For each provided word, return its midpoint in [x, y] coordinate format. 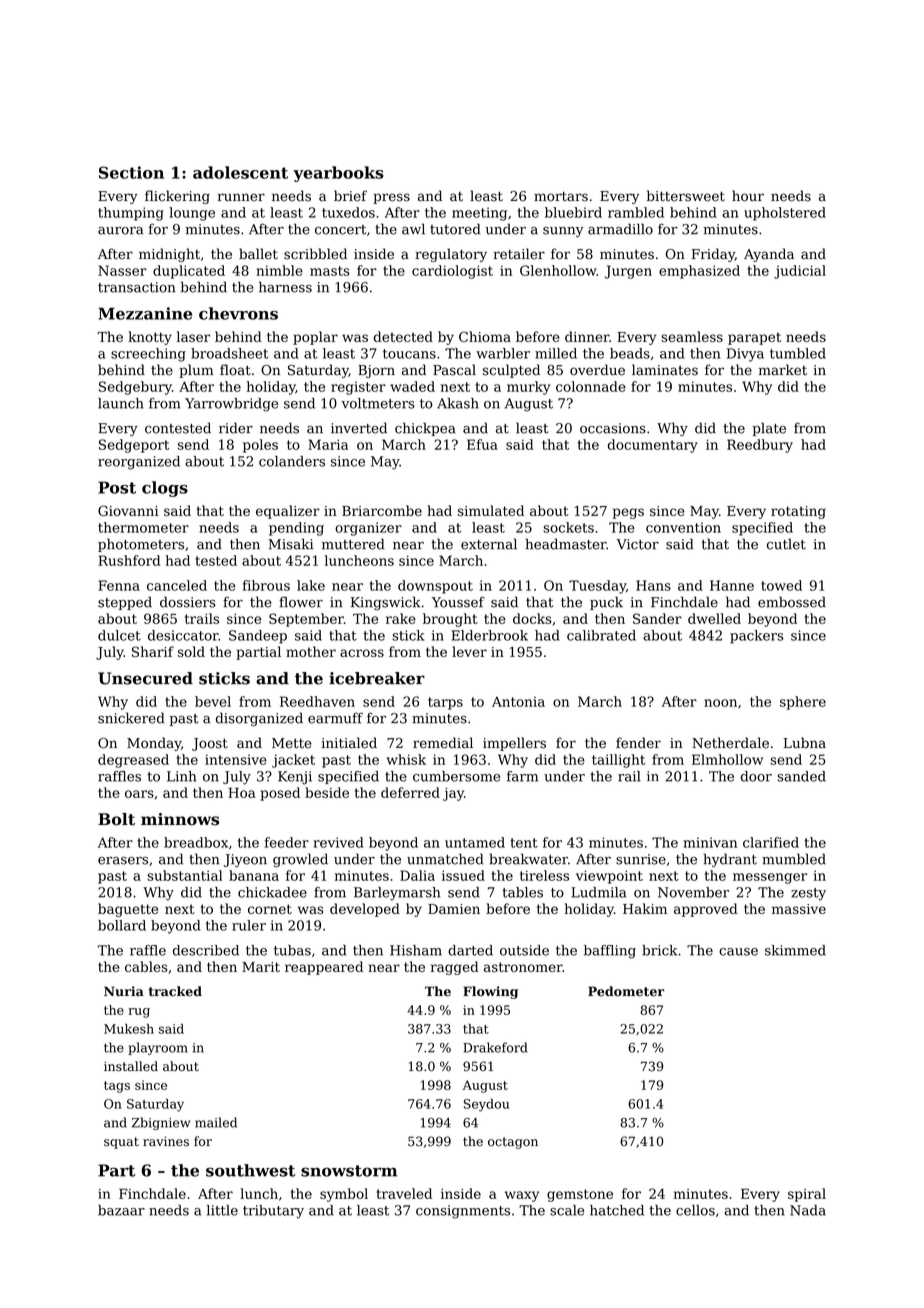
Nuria [124, 991]
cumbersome [456, 776]
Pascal [454, 370]
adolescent [240, 172]
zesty [808, 894]
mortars [561, 196]
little [222, 1210]
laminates [665, 370]
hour [748, 196]
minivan [710, 842]
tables [522, 892]
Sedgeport [134, 446]
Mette [292, 743]
